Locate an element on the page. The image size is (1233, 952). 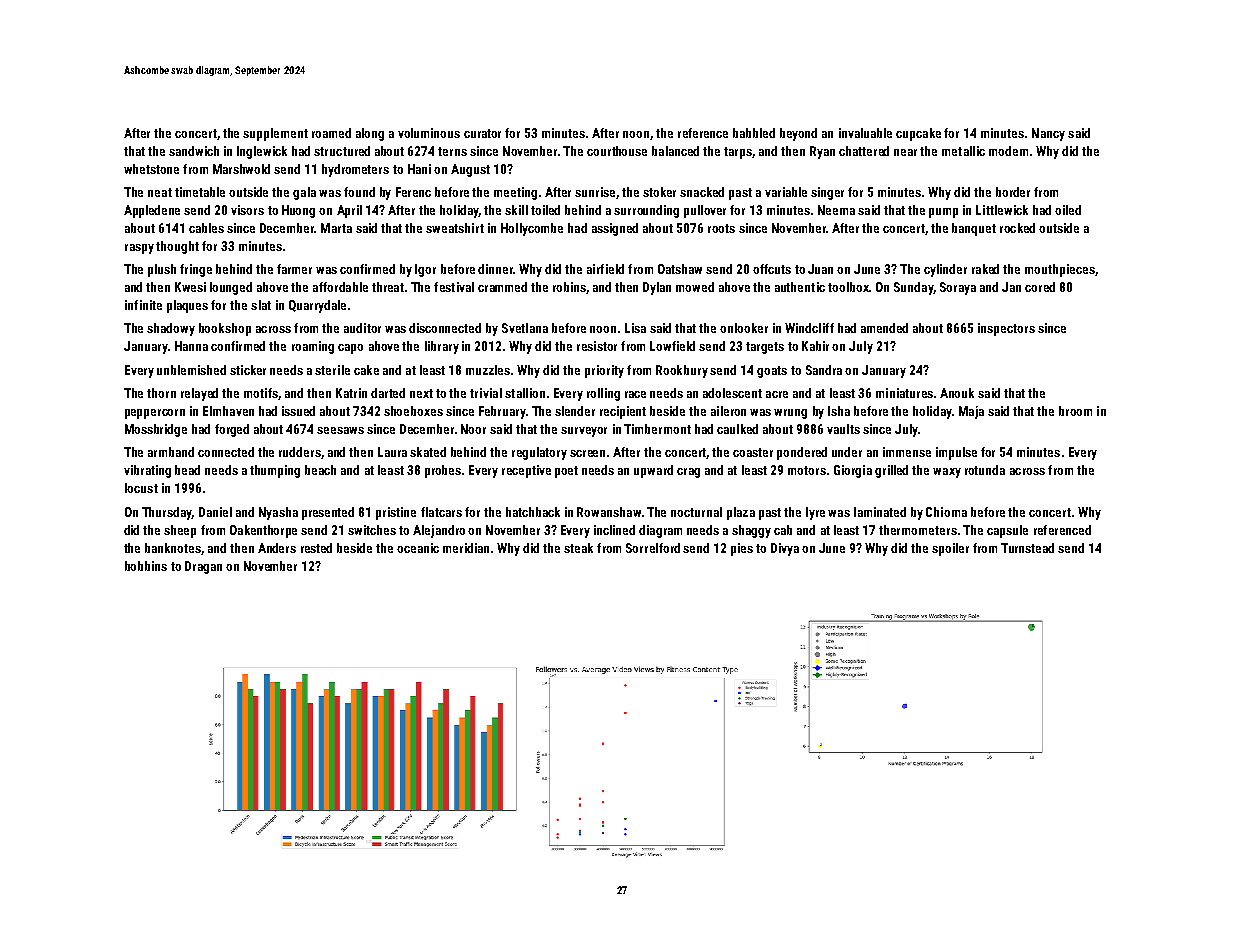
Soraya is located at coordinates (958, 288).
